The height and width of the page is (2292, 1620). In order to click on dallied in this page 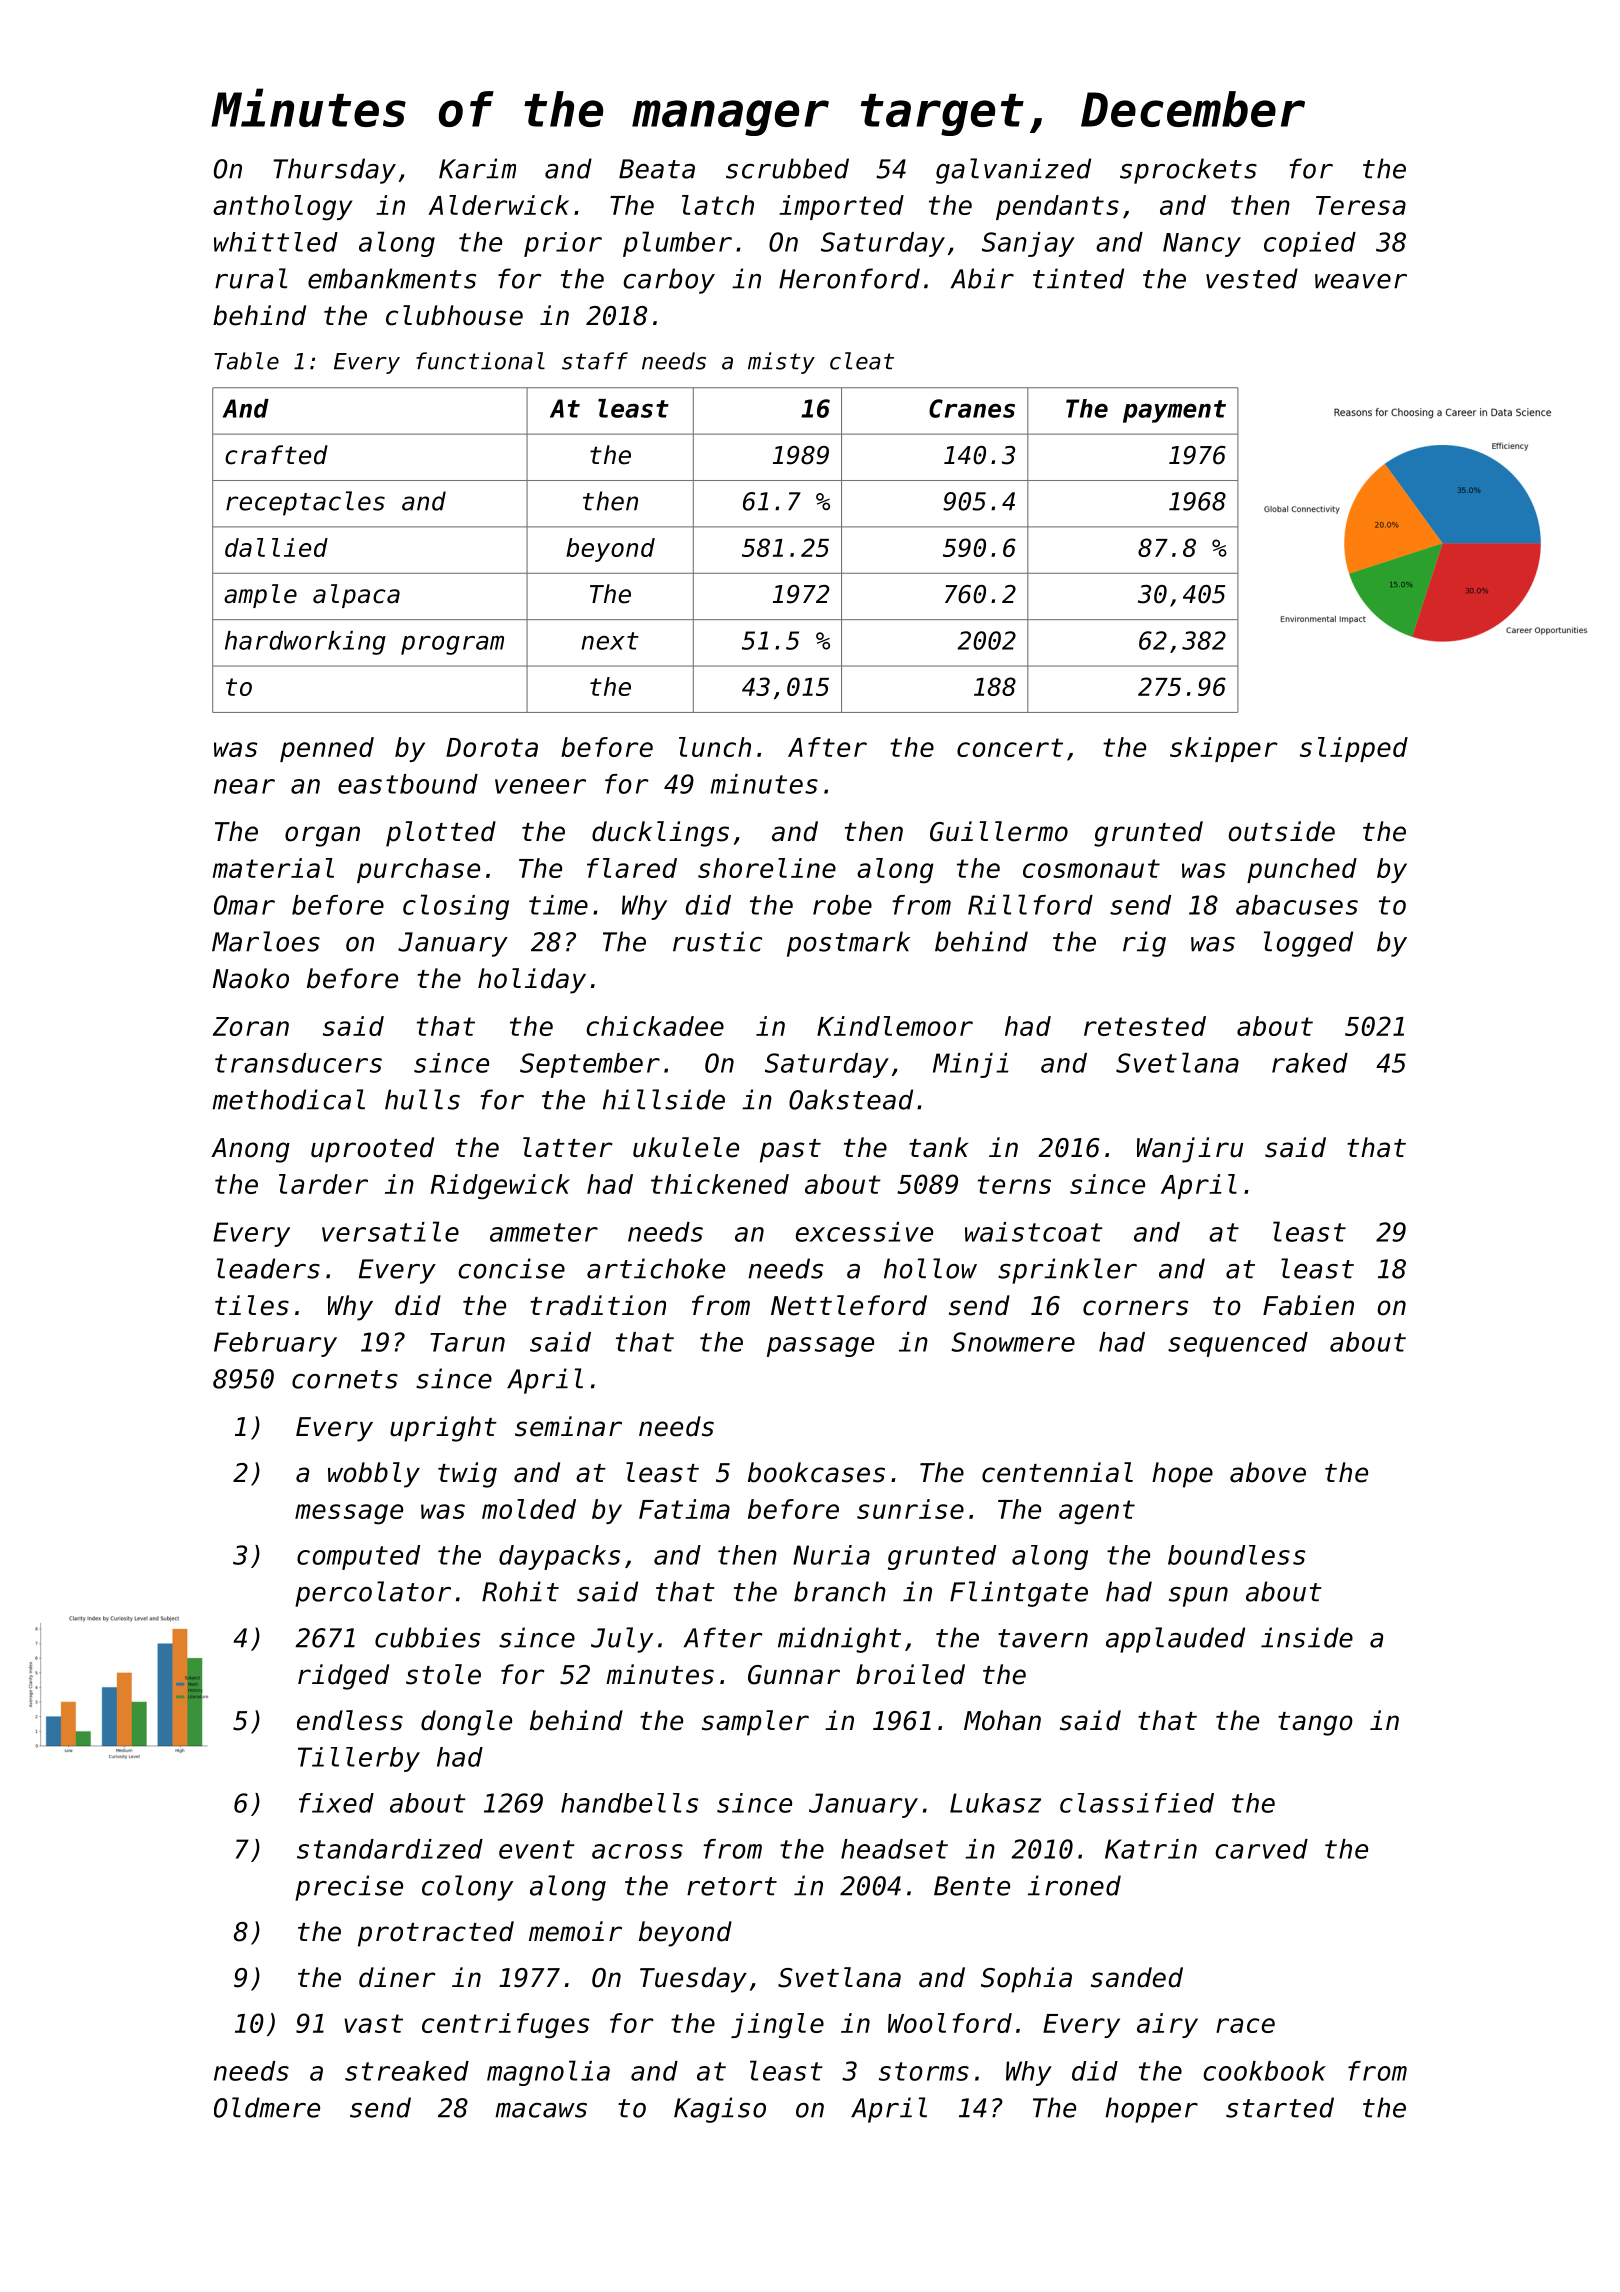, I will do `click(276, 547)`.
